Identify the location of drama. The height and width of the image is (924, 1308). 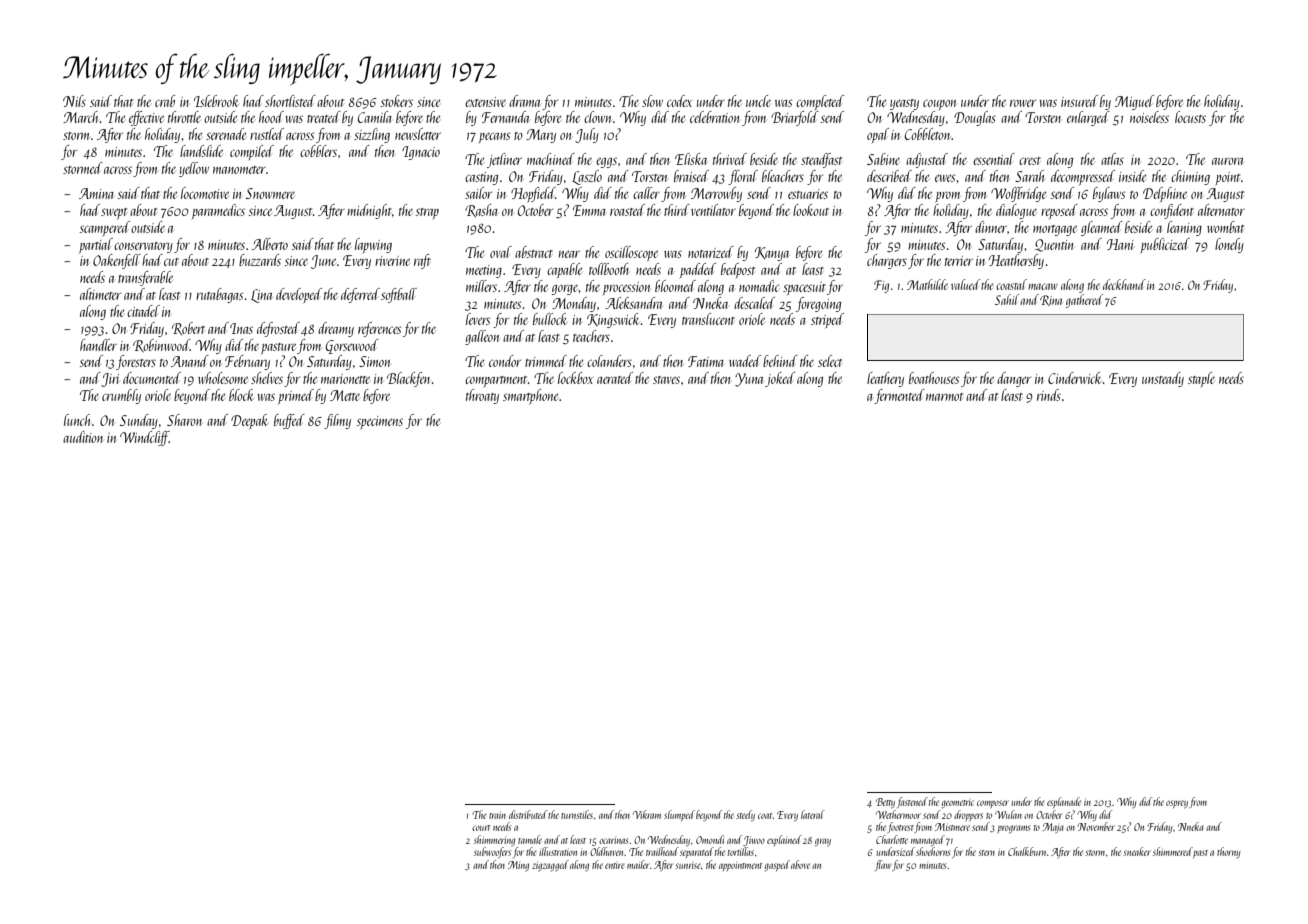
(524, 101).
